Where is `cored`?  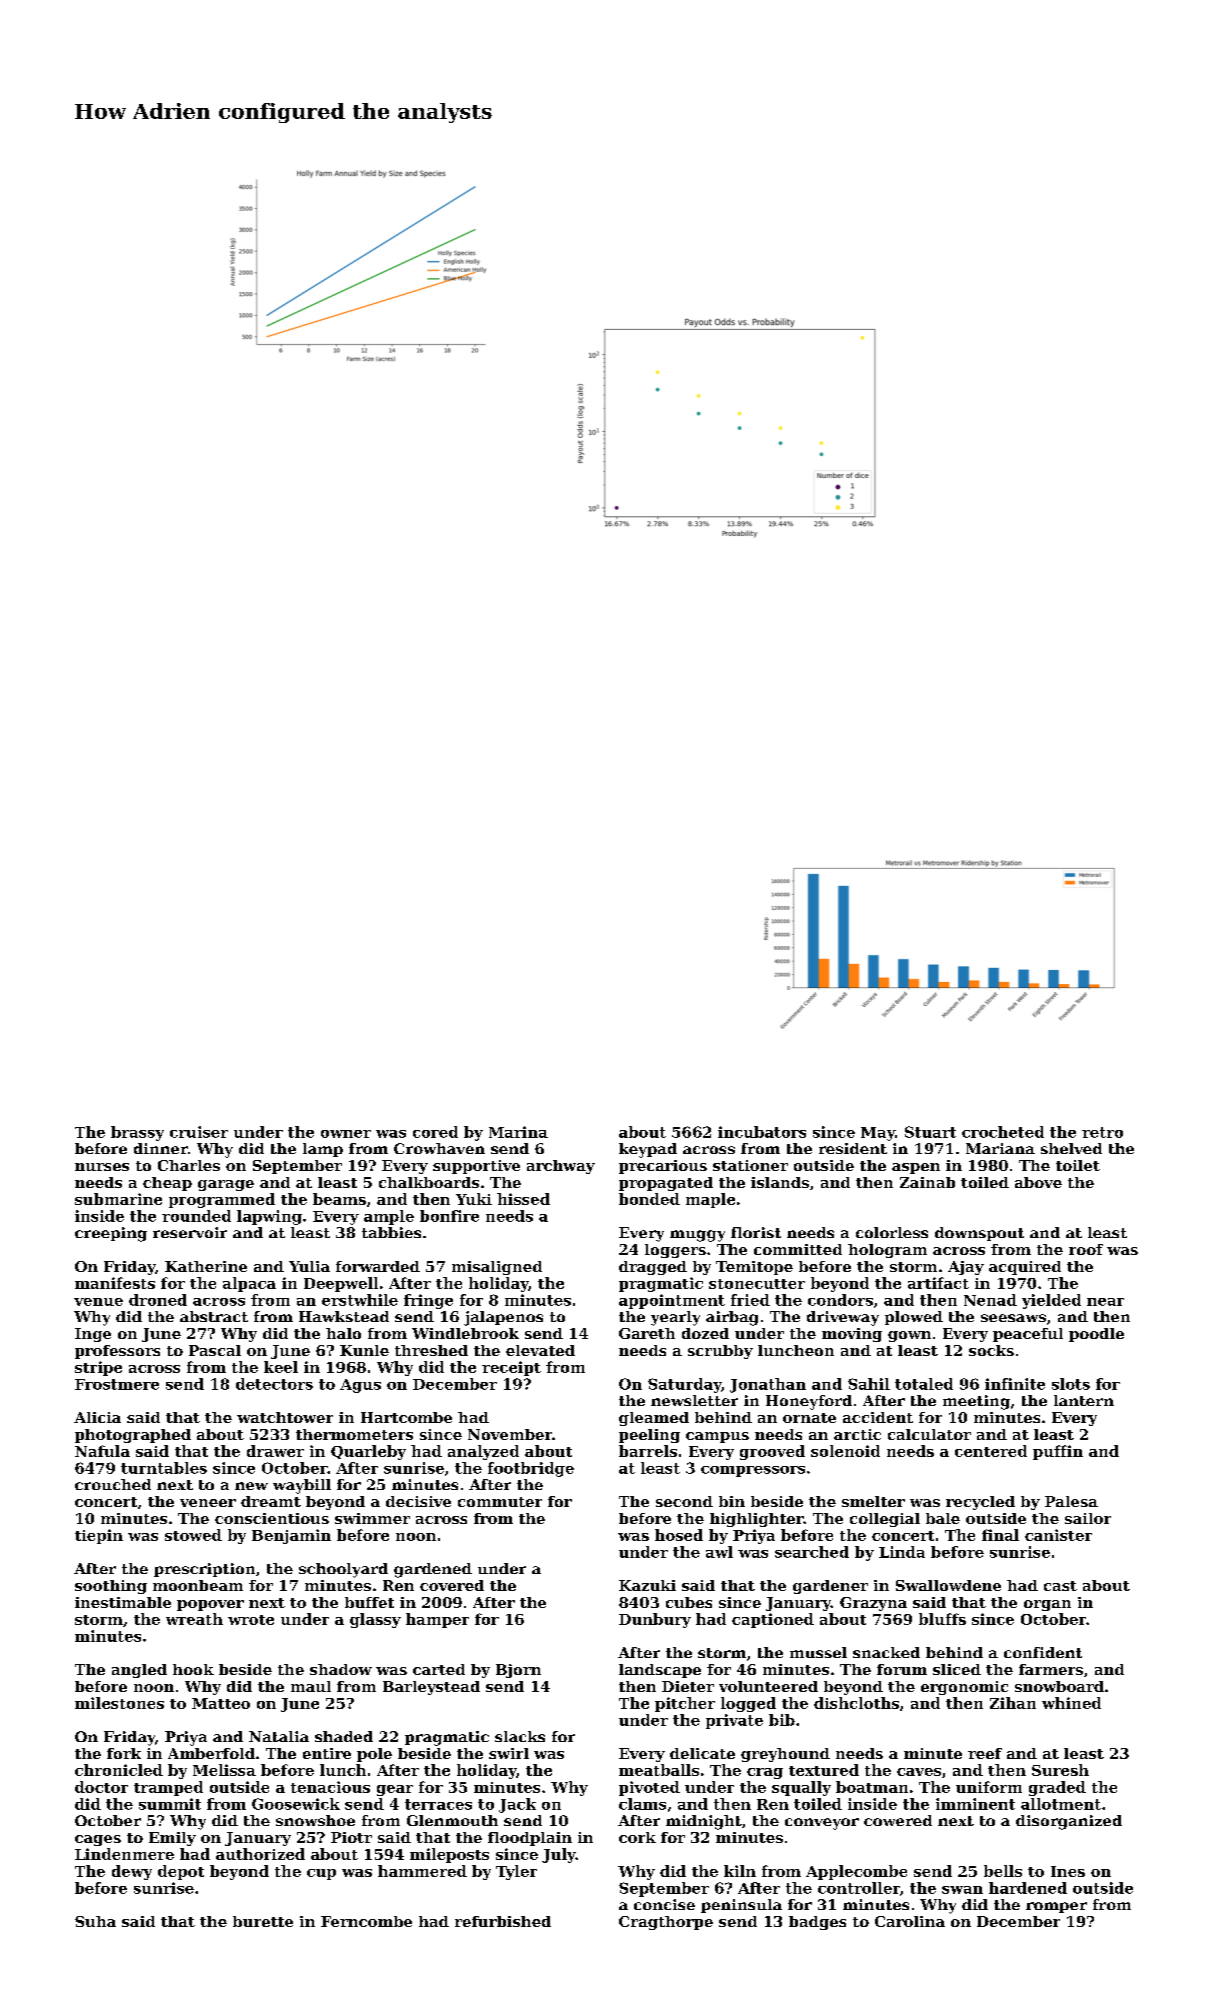 cored is located at coordinates (435, 1132).
